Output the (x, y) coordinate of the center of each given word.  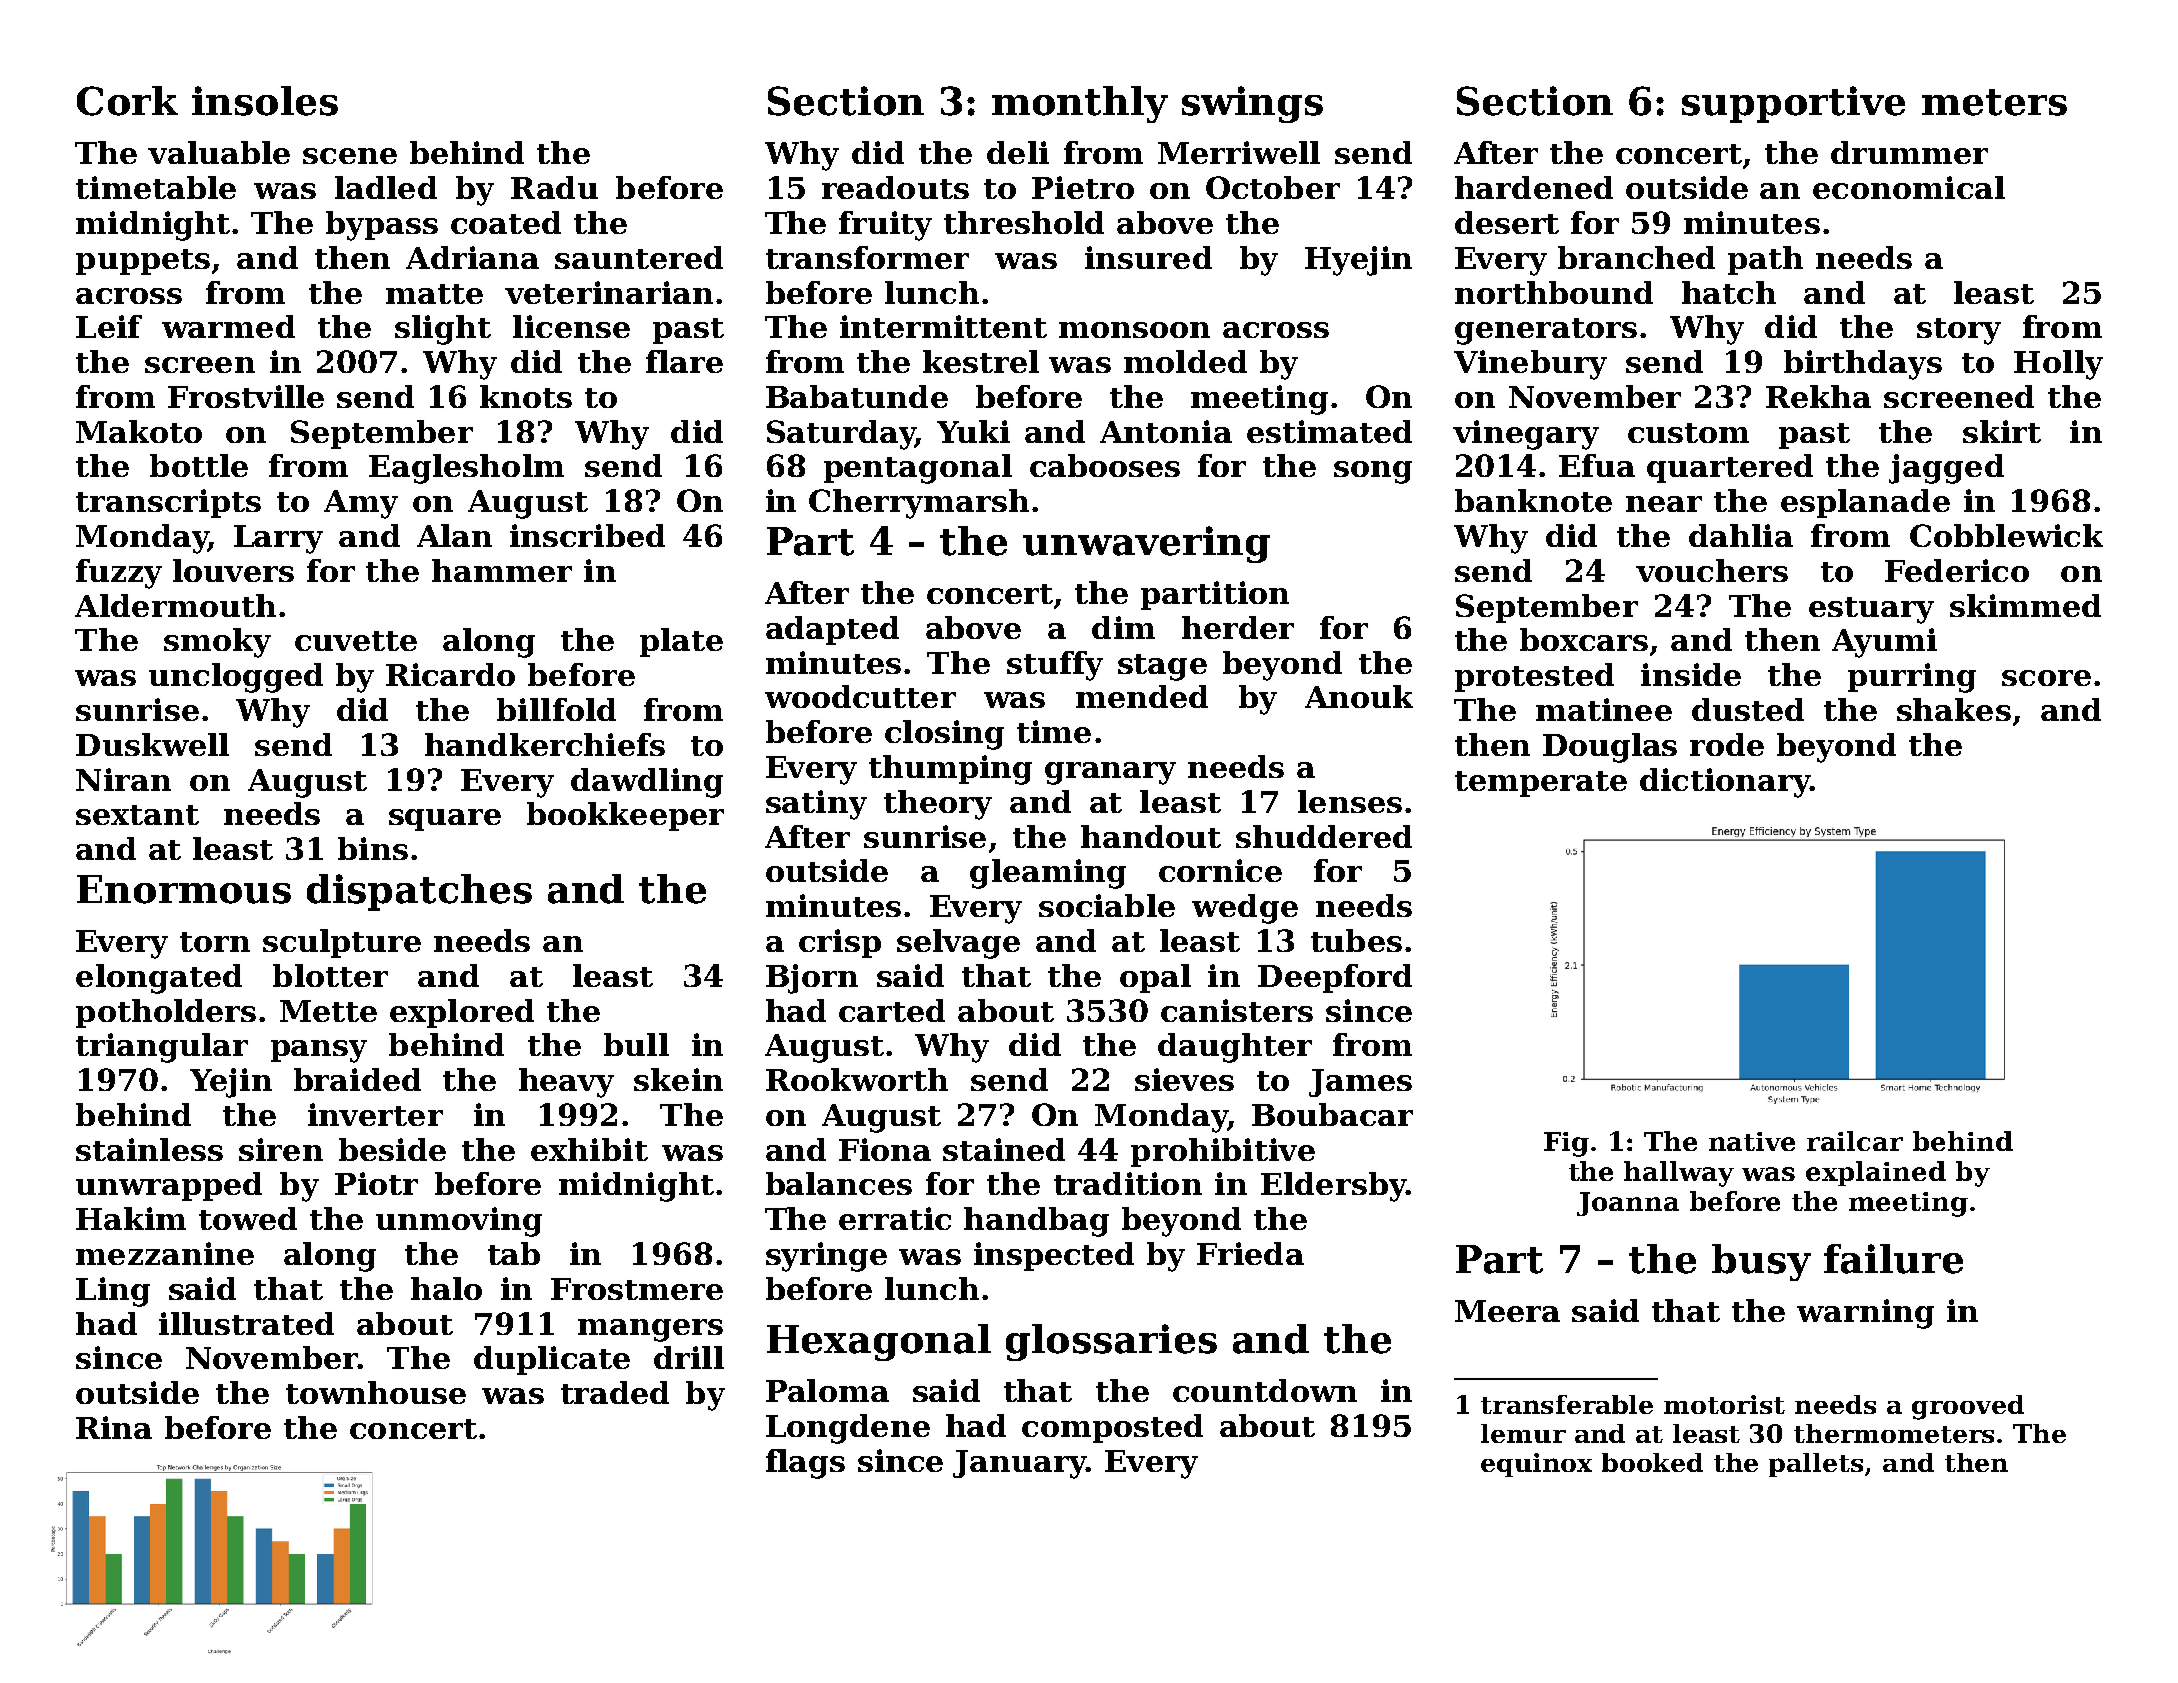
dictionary (1725, 783)
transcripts (168, 503)
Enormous (184, 889)
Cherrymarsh (919, 504)
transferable (1567, 1404)
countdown (1265, 1390)
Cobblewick (2006, 535)
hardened (1534, 187)
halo (446, 1288)
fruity (885, 226)
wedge (1245, 909)
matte (434, 294)
